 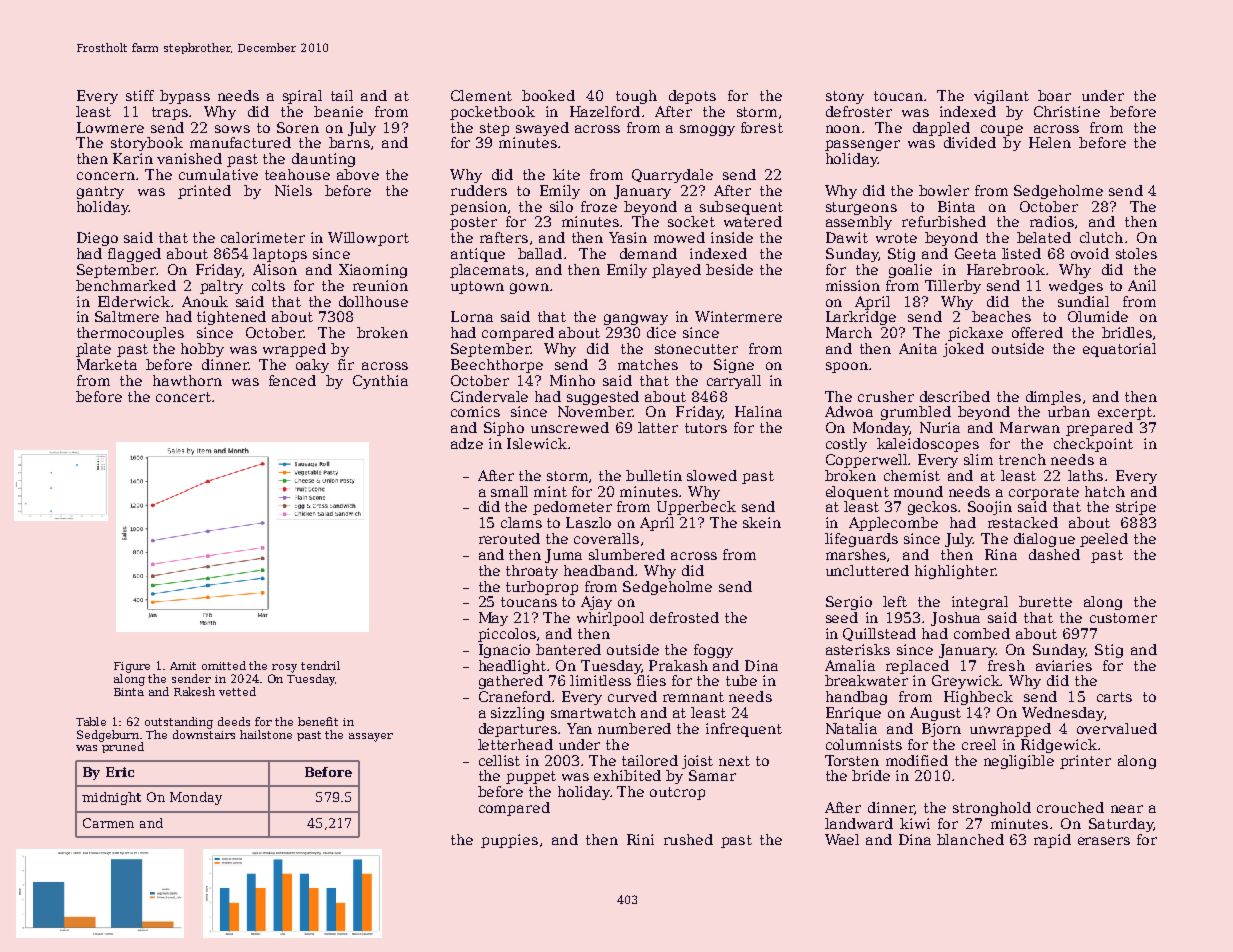 What do you see at coordinates (1052, 221) in the screenshot?
I see `radios` at bounding box center [1052, 221].
